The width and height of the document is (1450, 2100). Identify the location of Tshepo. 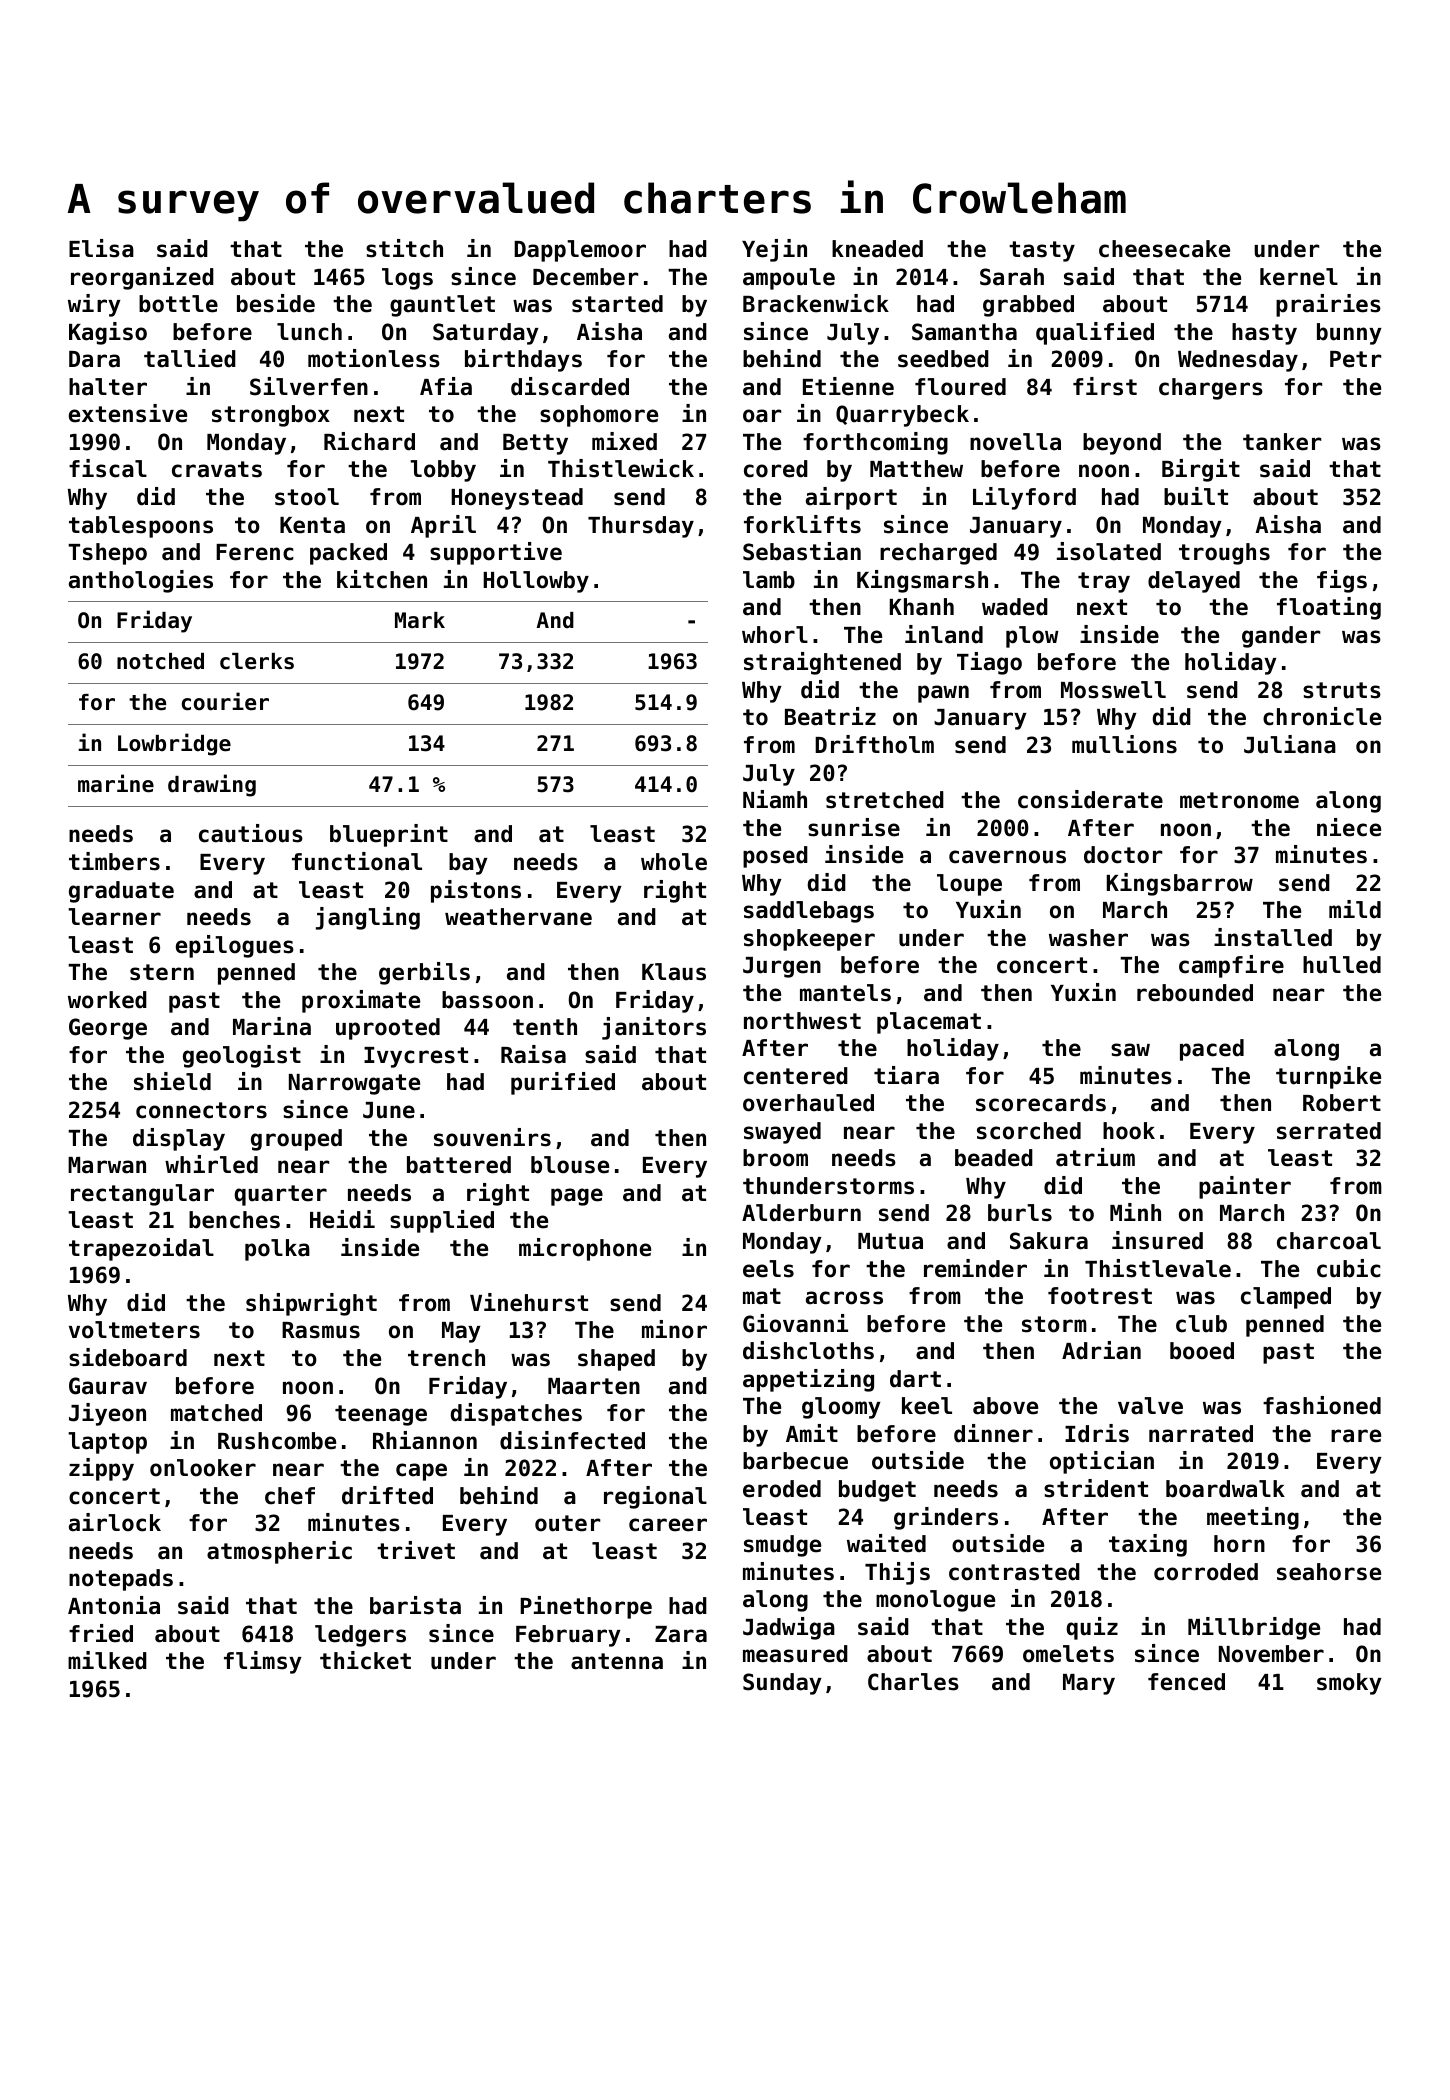
(107, 554).
